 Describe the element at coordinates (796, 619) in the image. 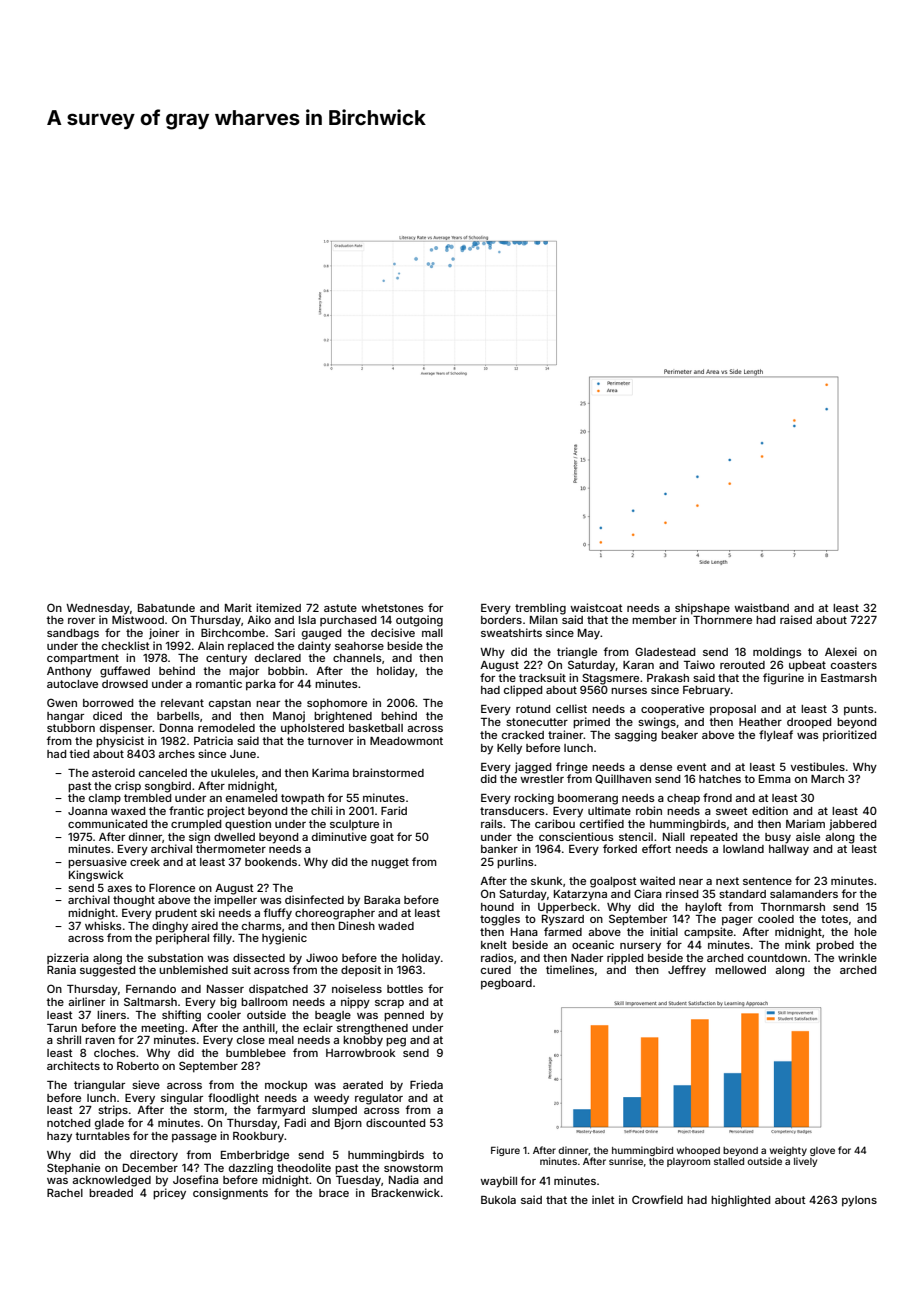

I see `raised` at that location.
